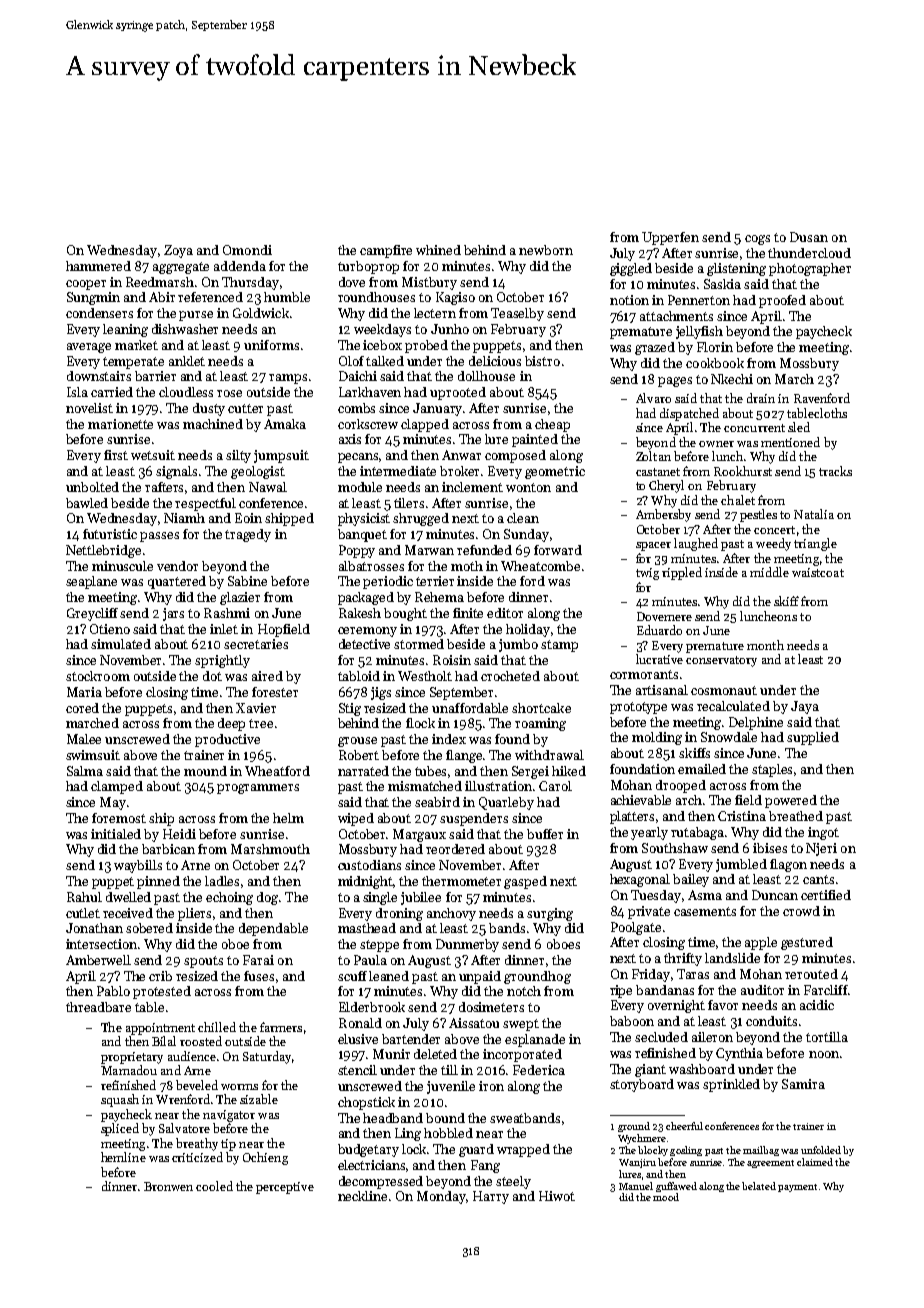  Describe the element at coordinates (782, 301) in the screenshot. I see `proofed` at that location.
